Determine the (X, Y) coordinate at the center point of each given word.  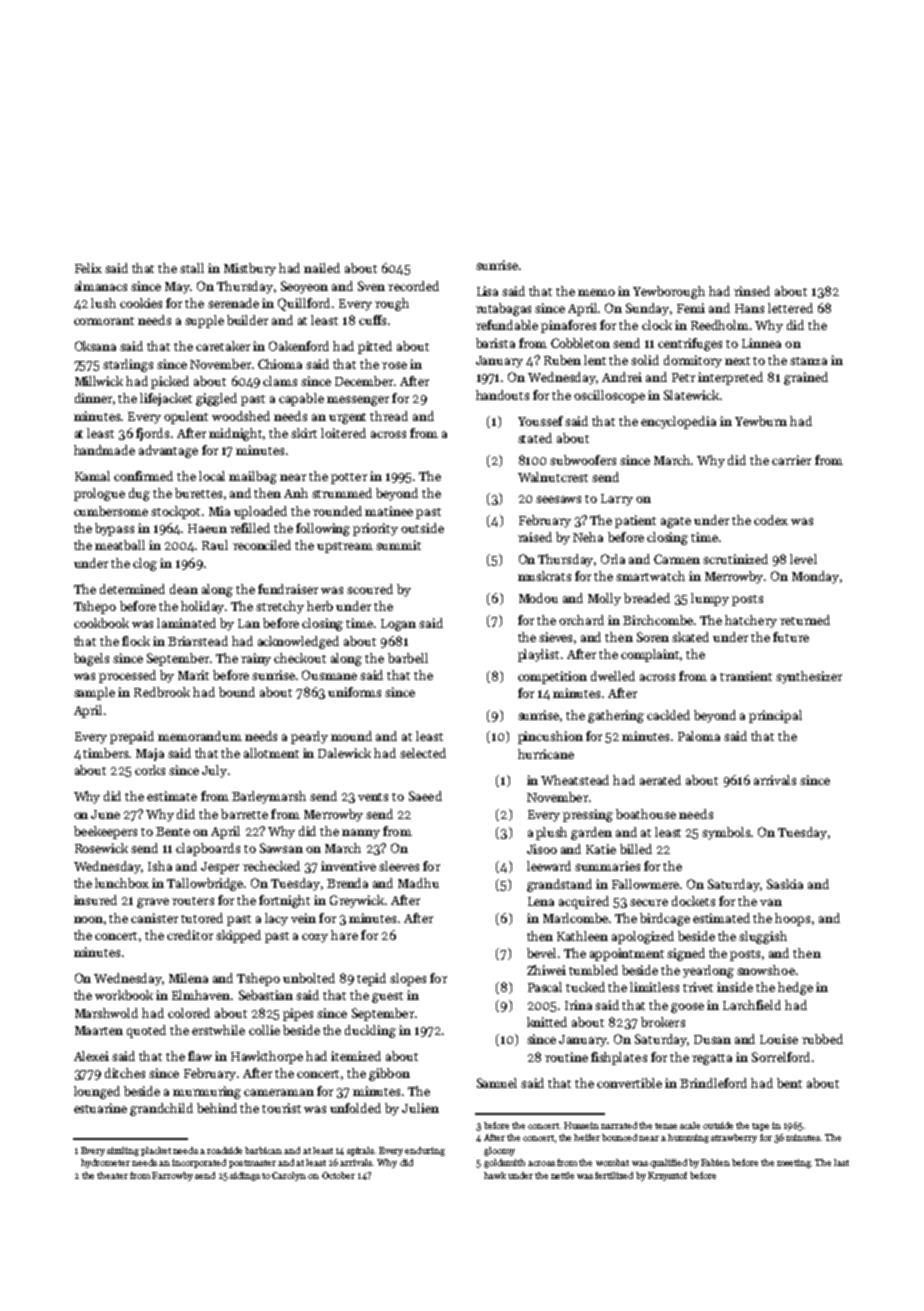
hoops (792, 919)
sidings (245, 1176)
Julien (420, 1108)
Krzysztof (667, 1176)
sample (94, 693)
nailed (322, 268)
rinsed (752, 291)
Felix (88, 268)
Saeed (425, 796)
